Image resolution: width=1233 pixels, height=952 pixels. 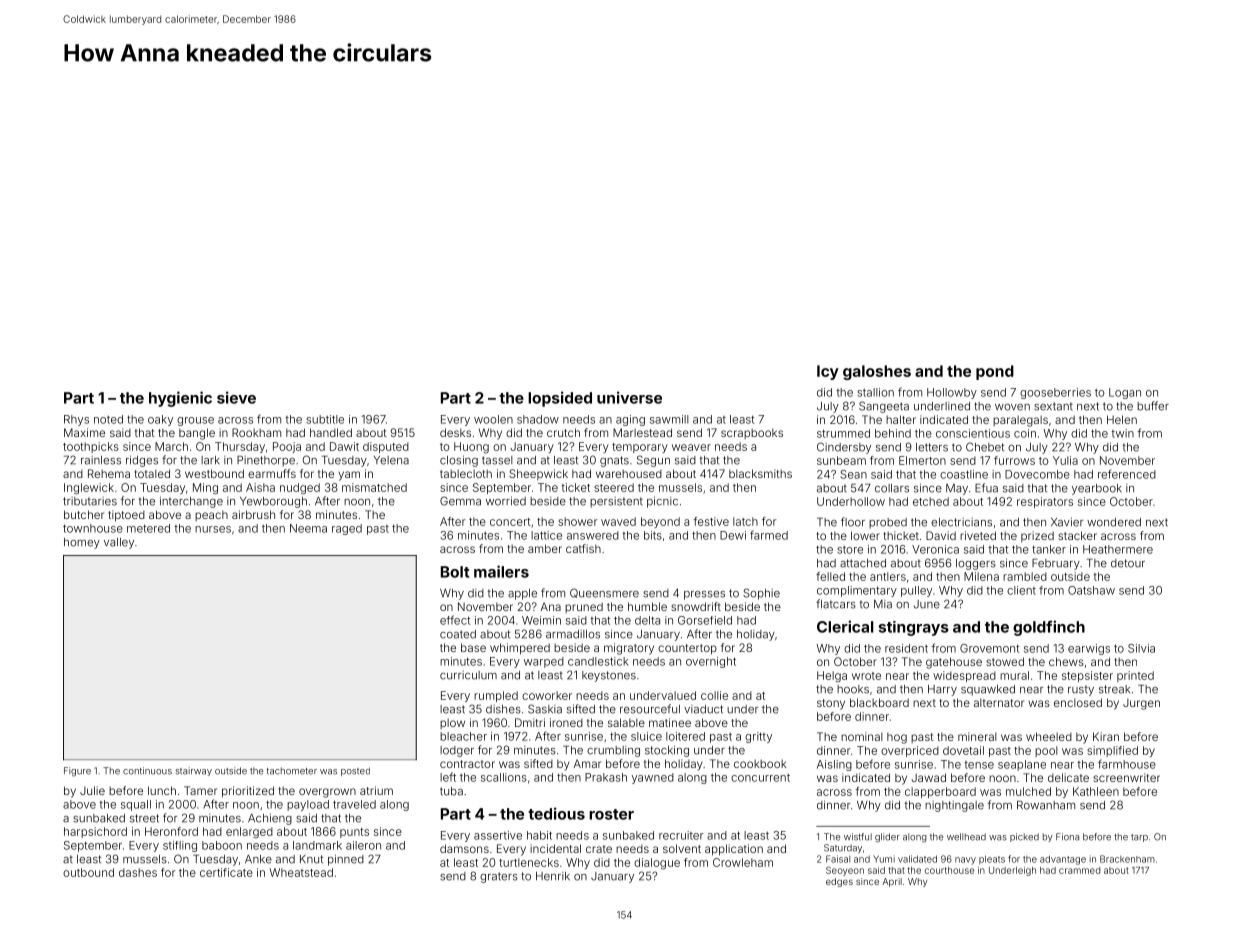 I want to click on damsons, so click(x=464, y=848).
